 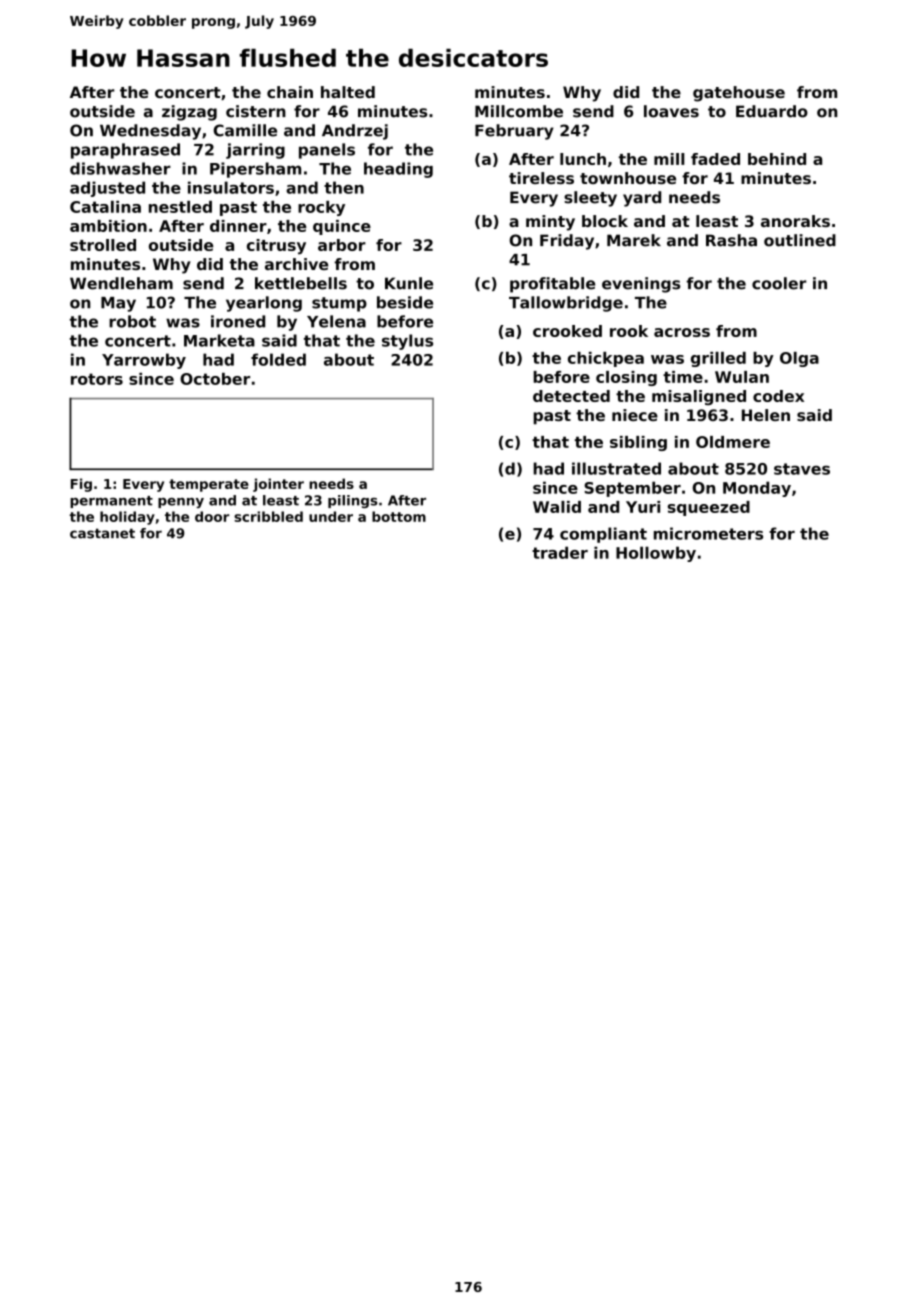 I want to click on Rasha, so click(x=731, y=240).
